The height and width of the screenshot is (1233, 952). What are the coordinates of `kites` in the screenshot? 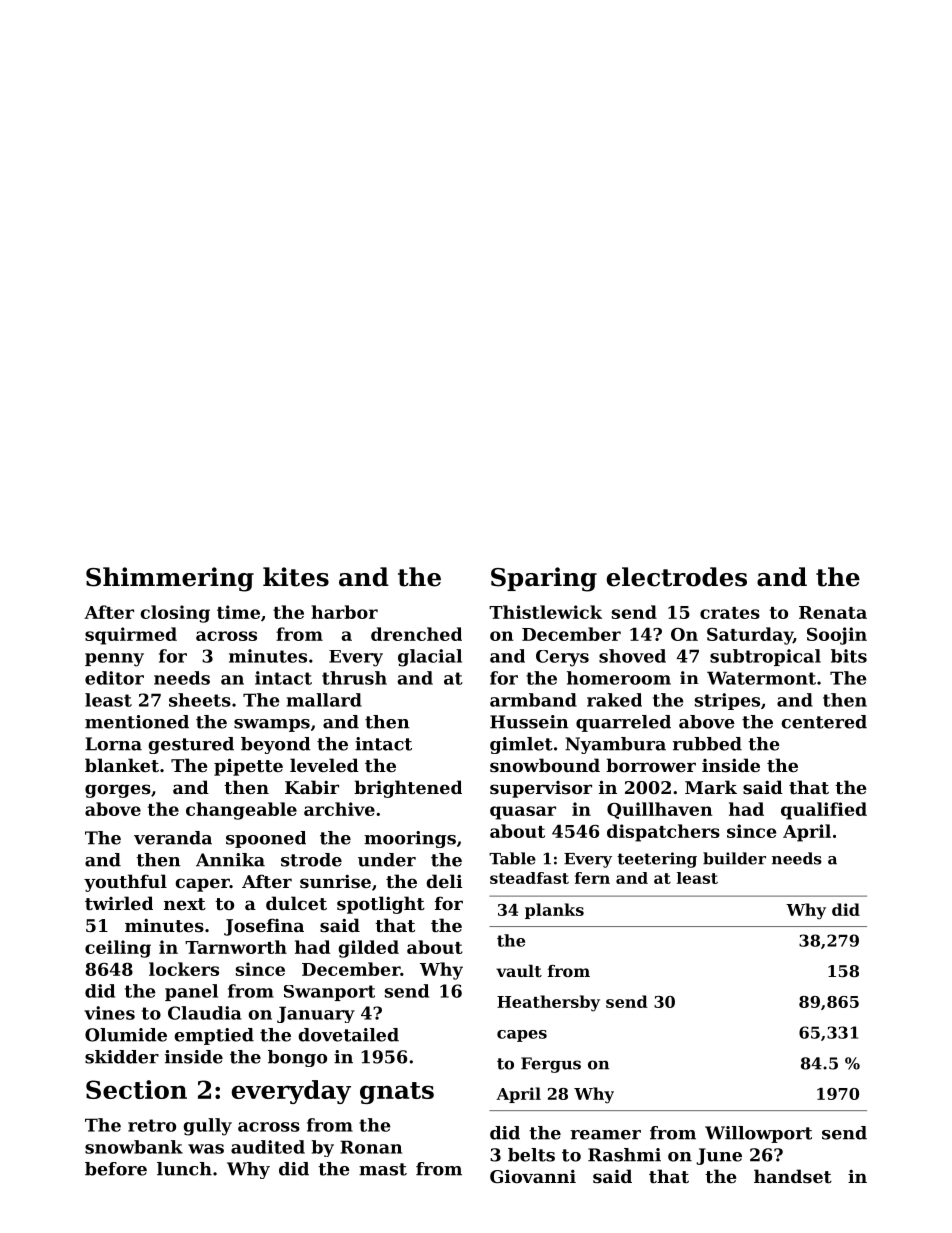 It's located at (296, 577).
